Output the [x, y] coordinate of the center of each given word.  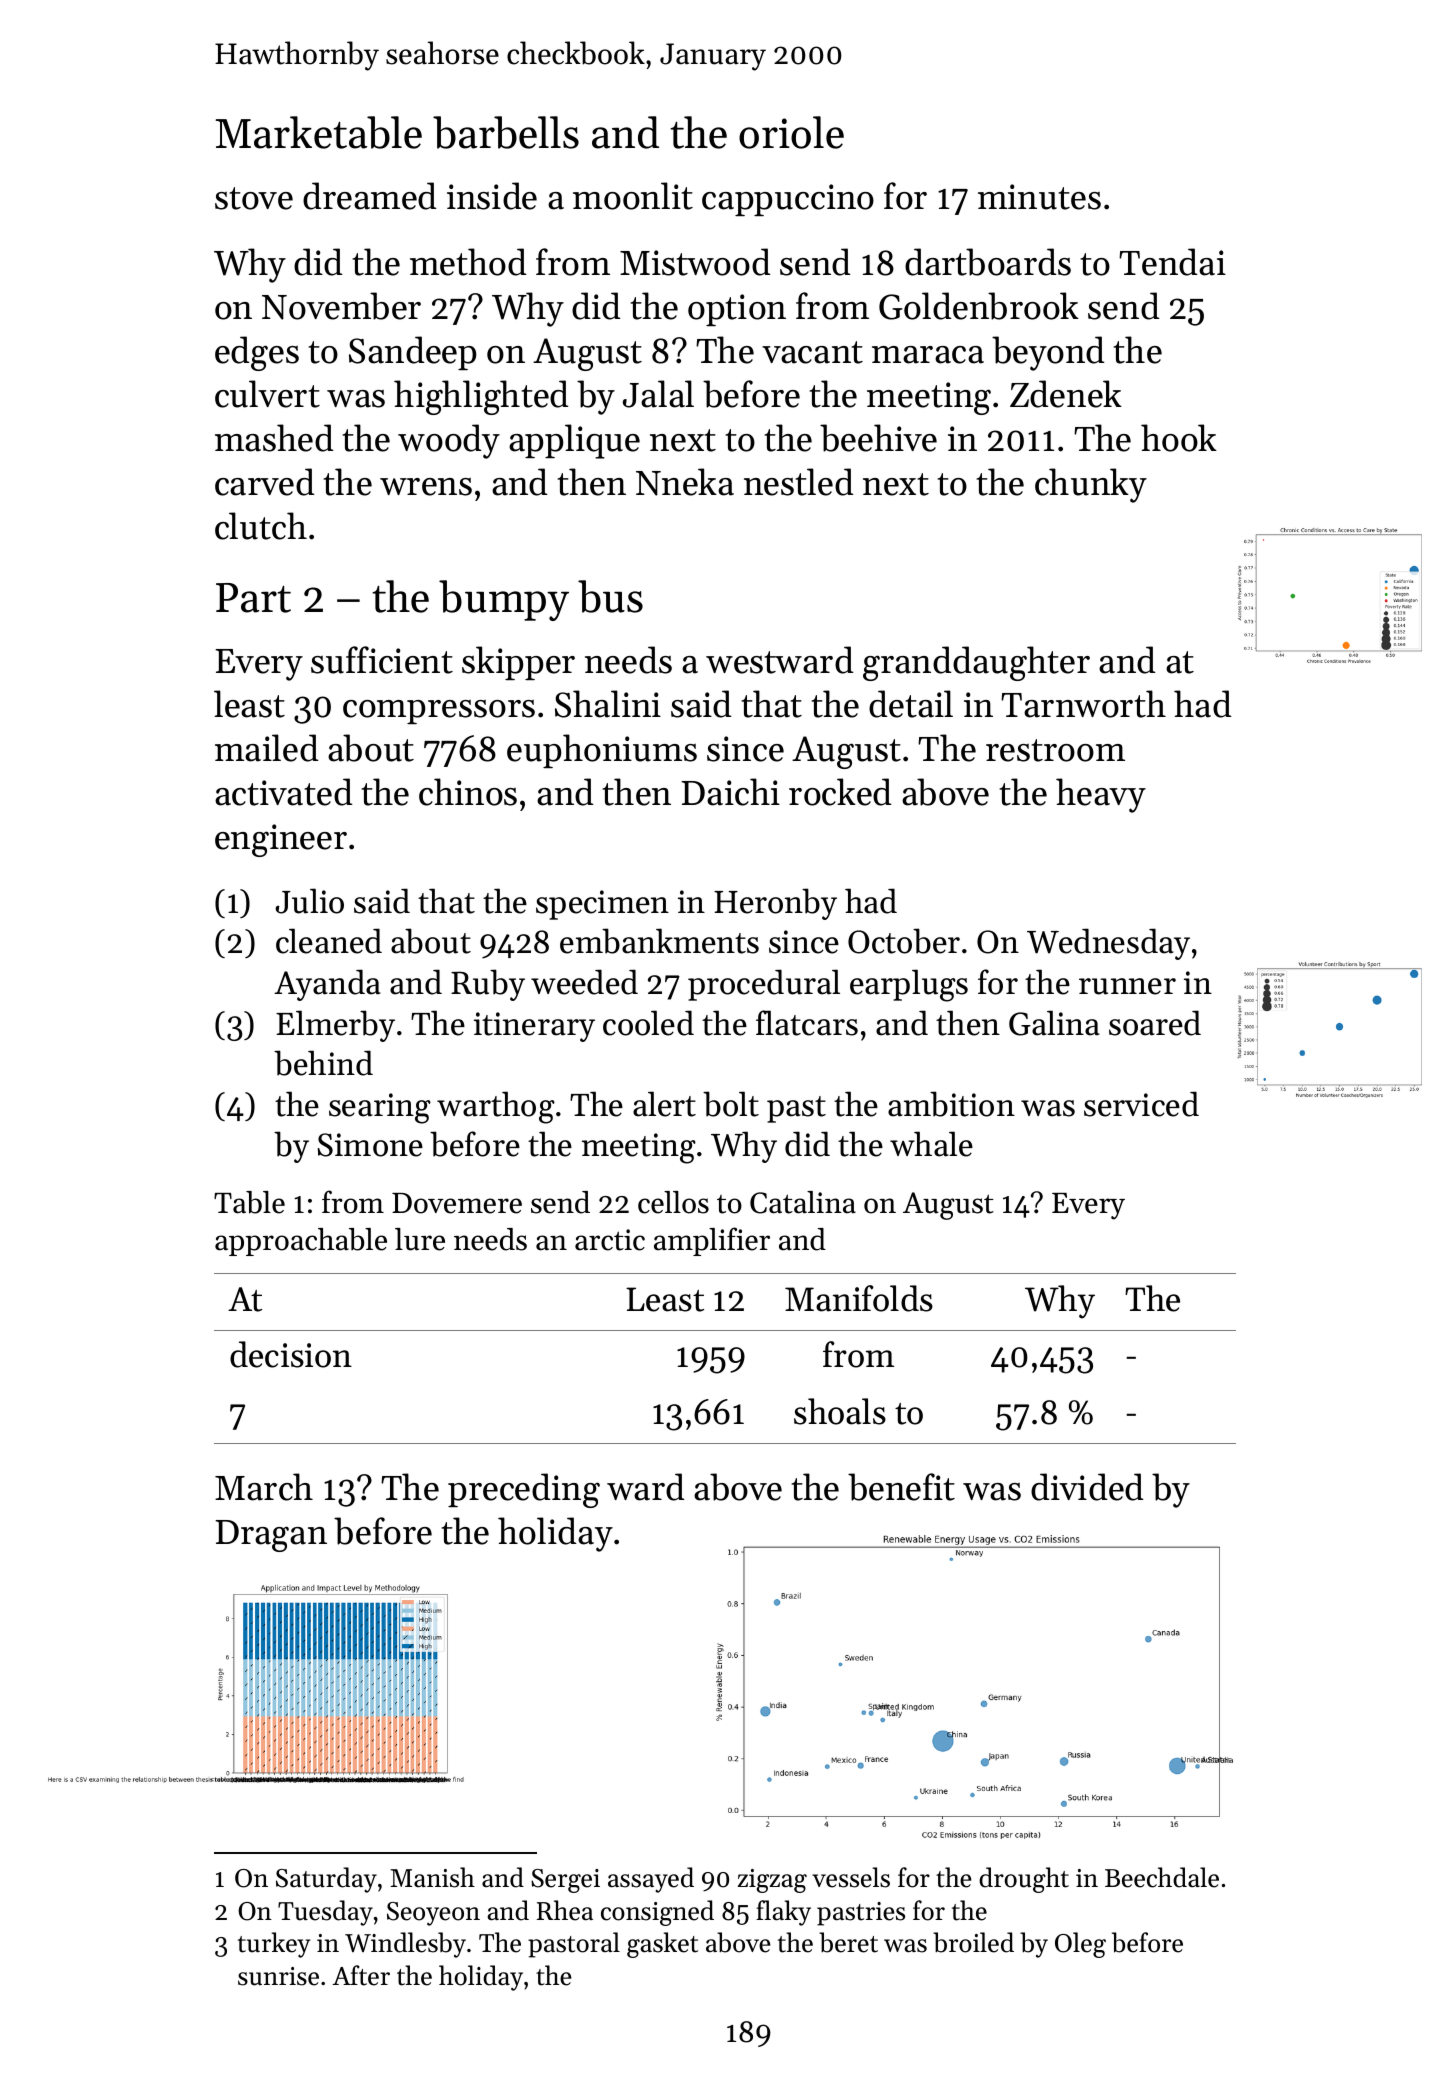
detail [911, 704]
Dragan [271, 1536]
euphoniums [602, 751]
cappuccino [788, 200]
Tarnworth [1083, 704]
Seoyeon [433, 1914]
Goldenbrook [979, 306]
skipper [518, 663]
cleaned [329, 941]
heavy [1101, 795]
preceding [524, 1490]
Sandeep [413, 353]
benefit [901, 1487]
